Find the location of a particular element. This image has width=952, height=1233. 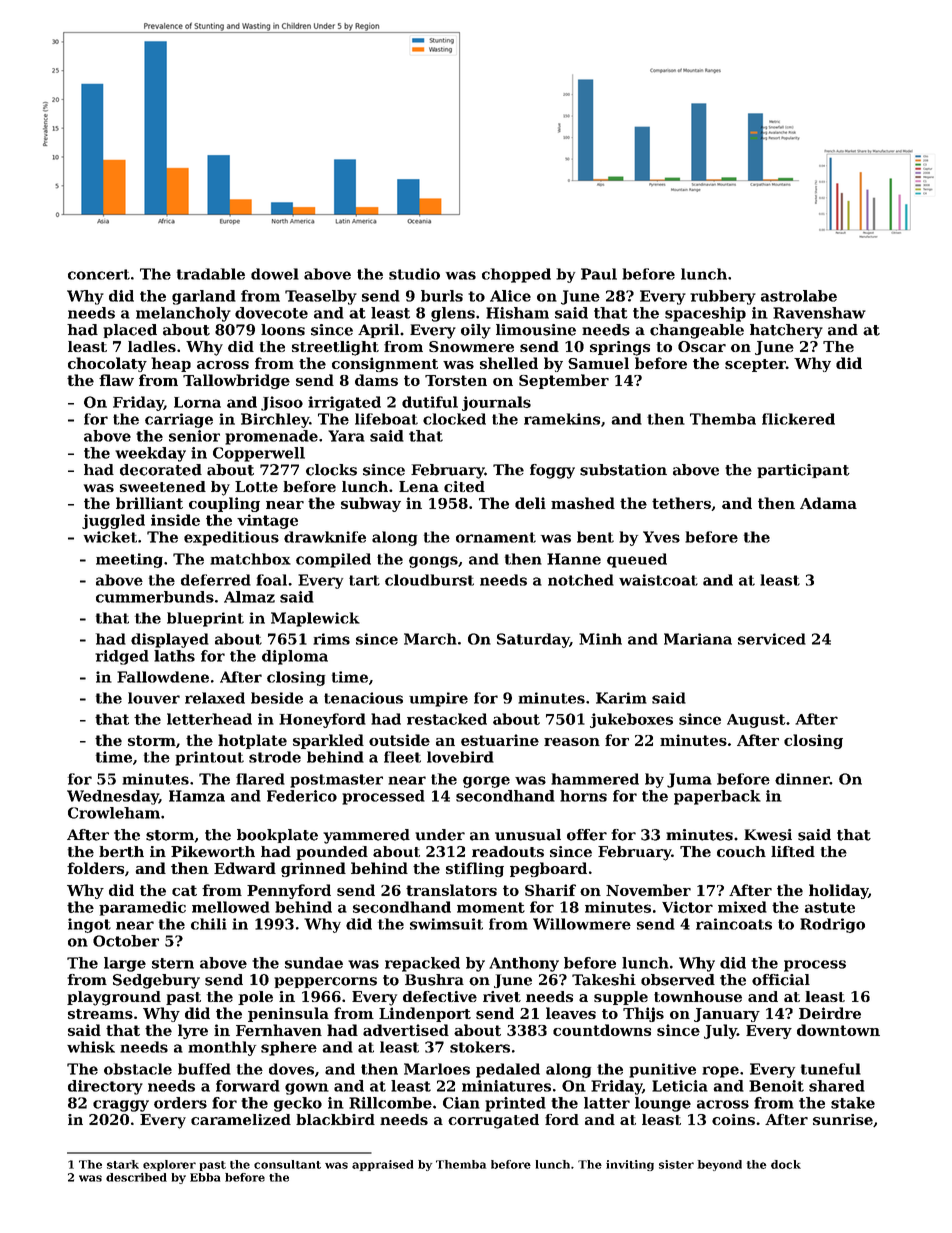

streams is located at coordinates (100, 1014).
